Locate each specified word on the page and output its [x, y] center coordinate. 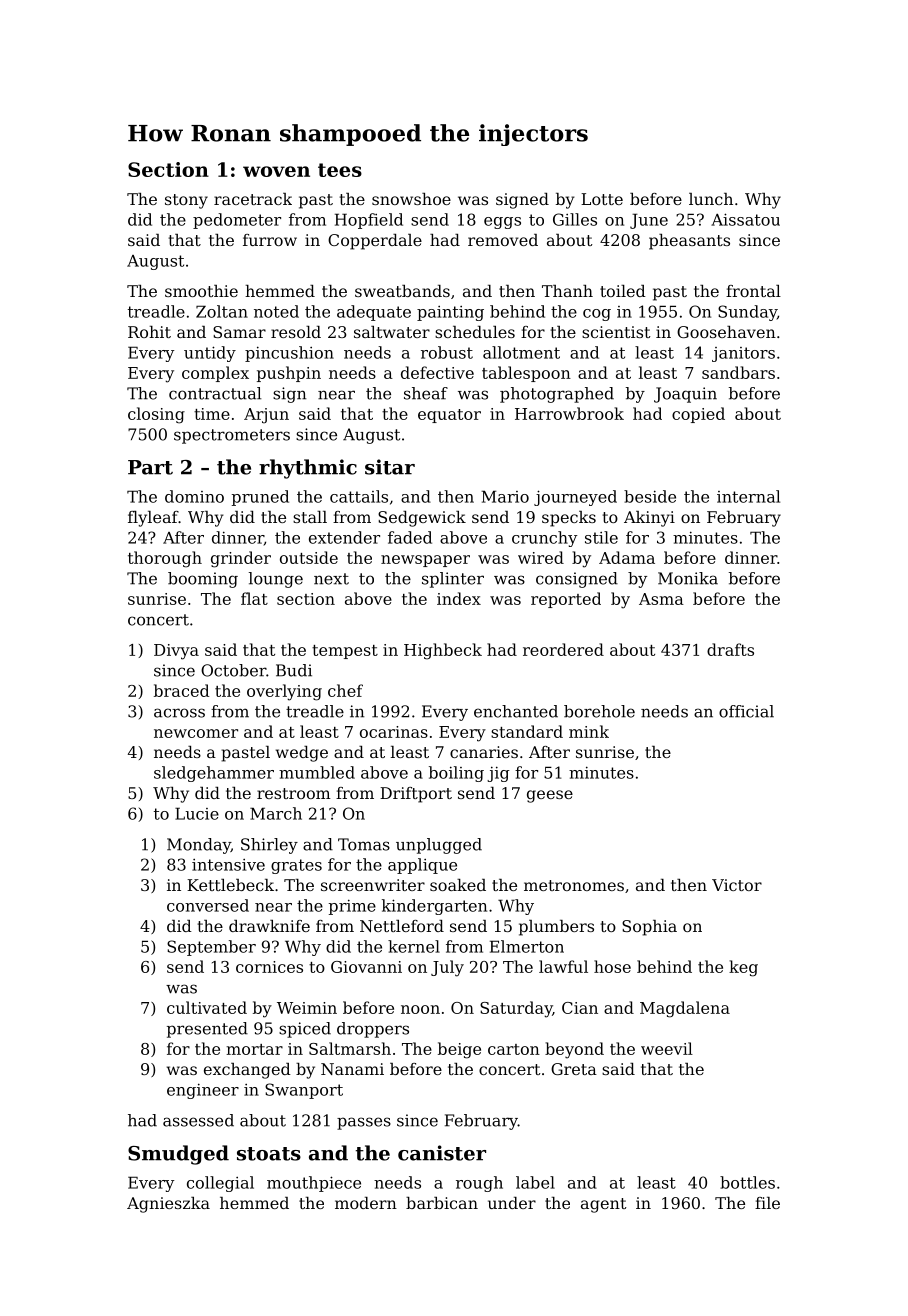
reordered [563, 649]
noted [276, 311]
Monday [199, 846]
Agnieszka [168, 1205]
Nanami [352, 1069]
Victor [737, 885]
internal [748, 496]
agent [603, 1205]
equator [449, 416]
